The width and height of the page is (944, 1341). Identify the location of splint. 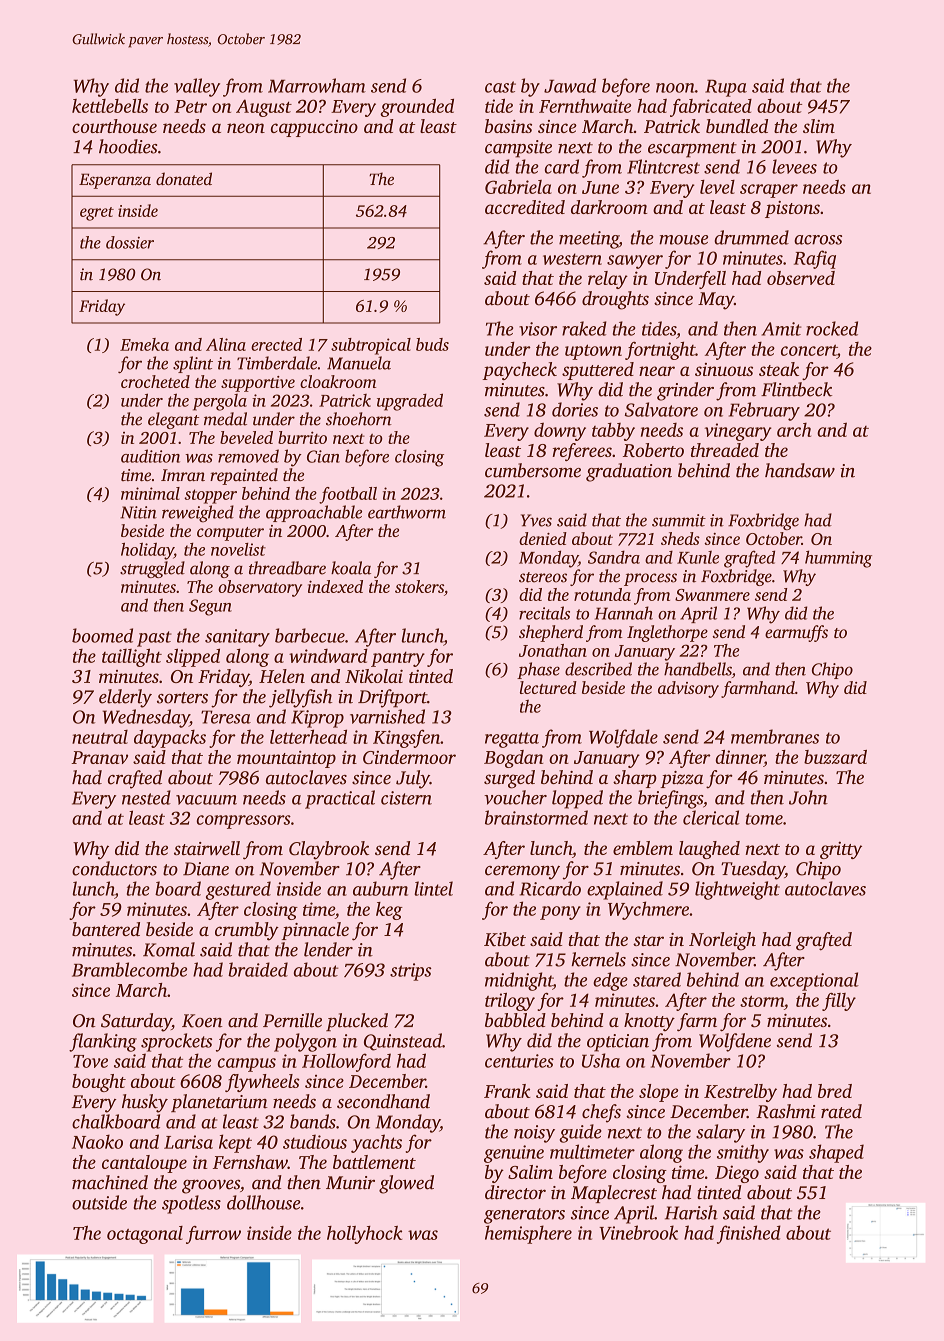
(193, 364).
